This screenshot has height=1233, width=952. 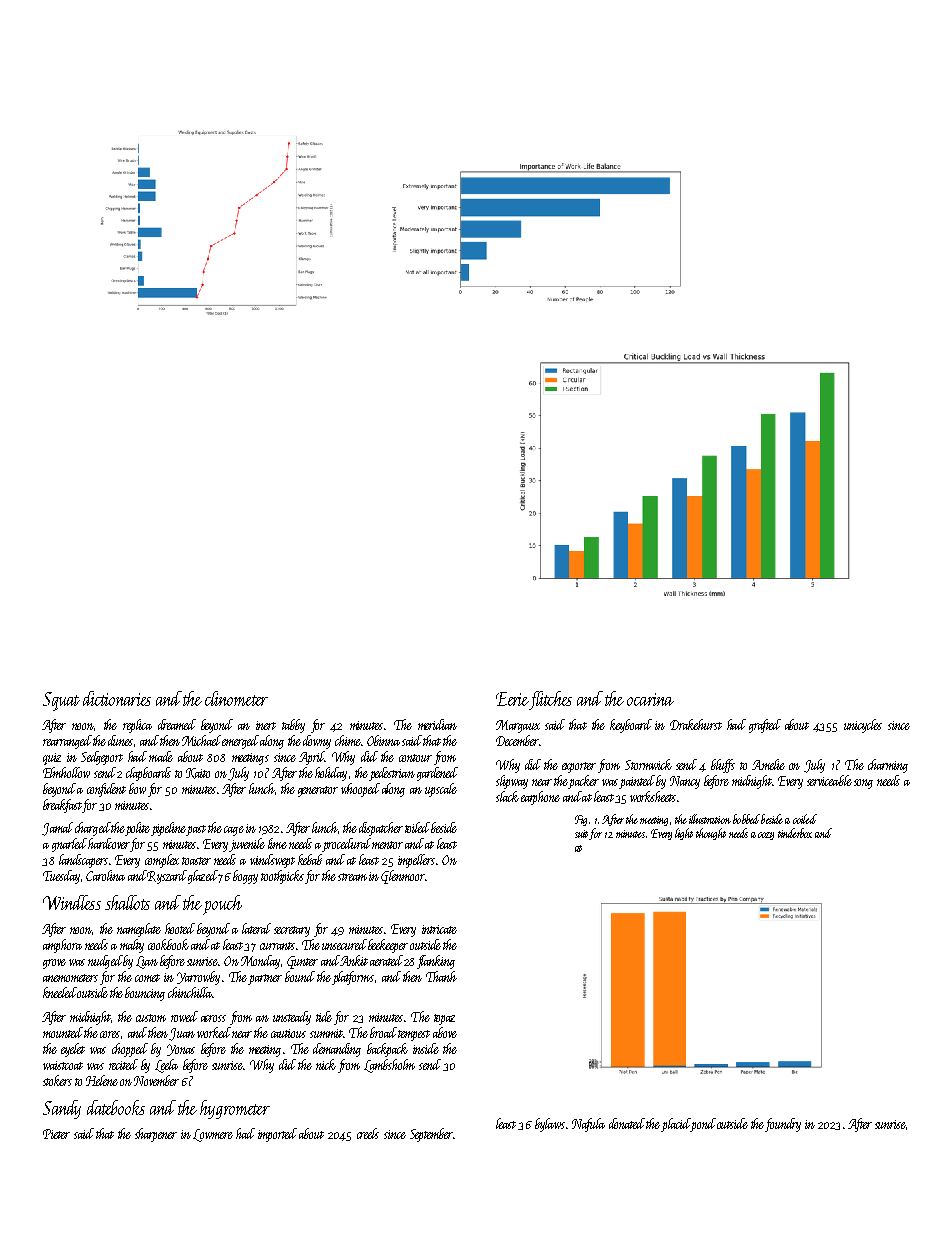 I want to click on keyboard, so click(x=631, y=726).
